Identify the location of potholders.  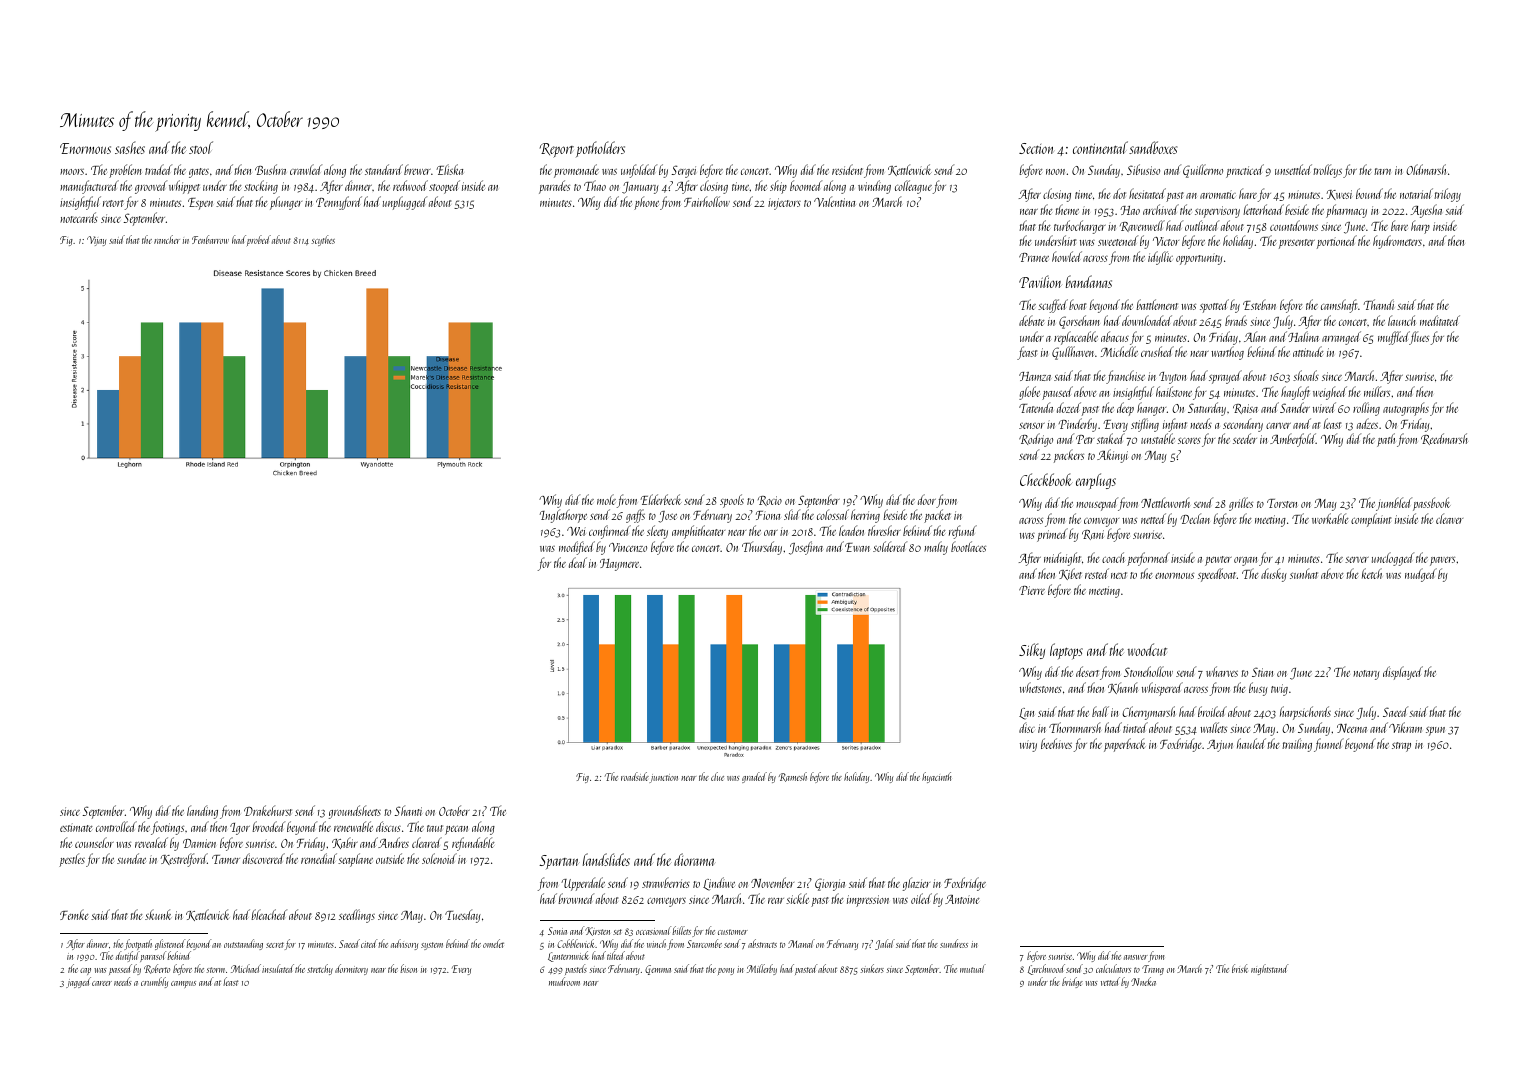
(600, 149).
